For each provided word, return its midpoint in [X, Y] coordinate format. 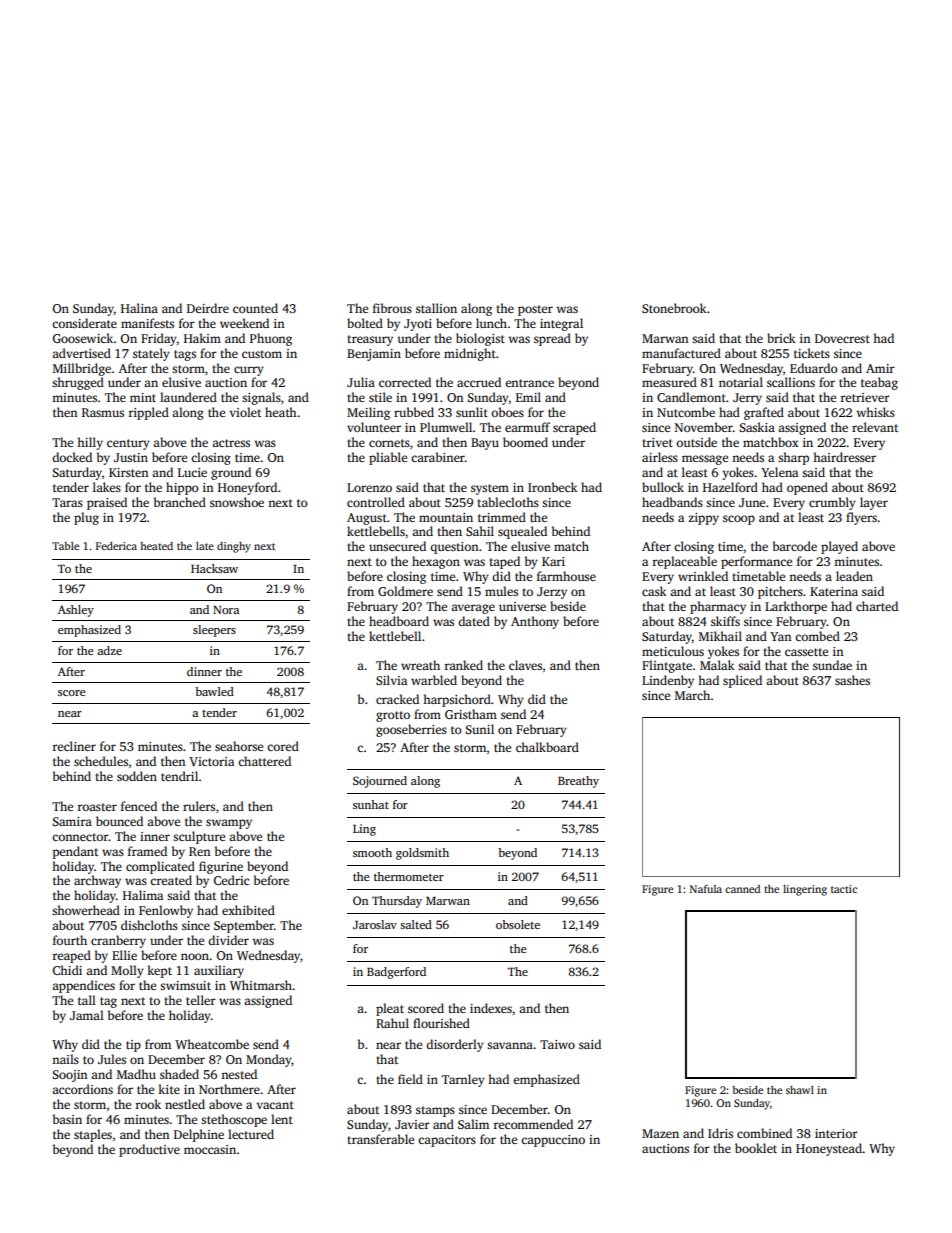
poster [535, 310]
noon [195, 956]
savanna [510, 1045]
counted [255, 308]
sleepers [214, 631]
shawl [800, 1090]
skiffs [725, 621]
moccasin [210, 1149]
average [473, 609]
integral [561, 324]
